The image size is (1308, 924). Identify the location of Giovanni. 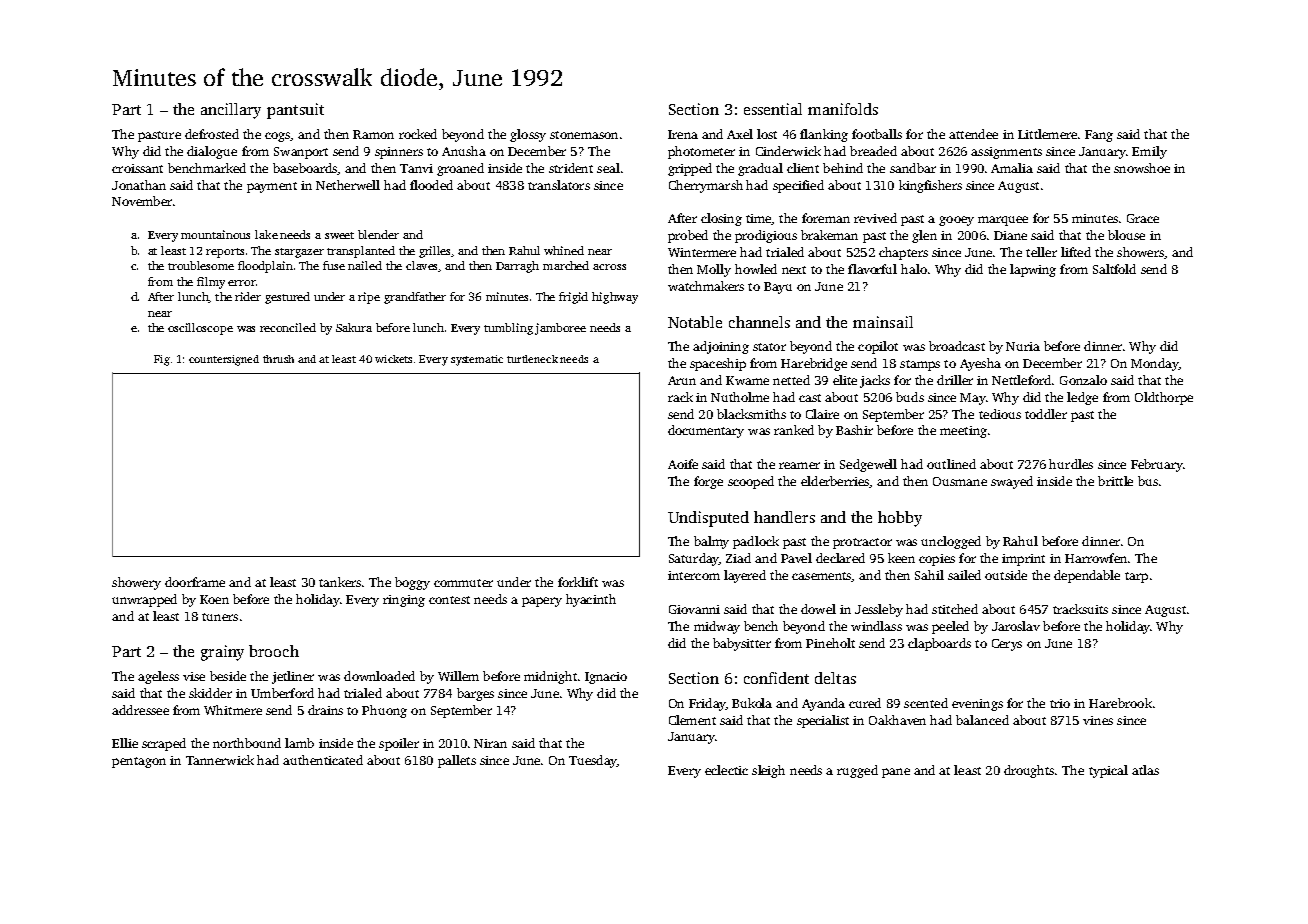
(694, 609).
